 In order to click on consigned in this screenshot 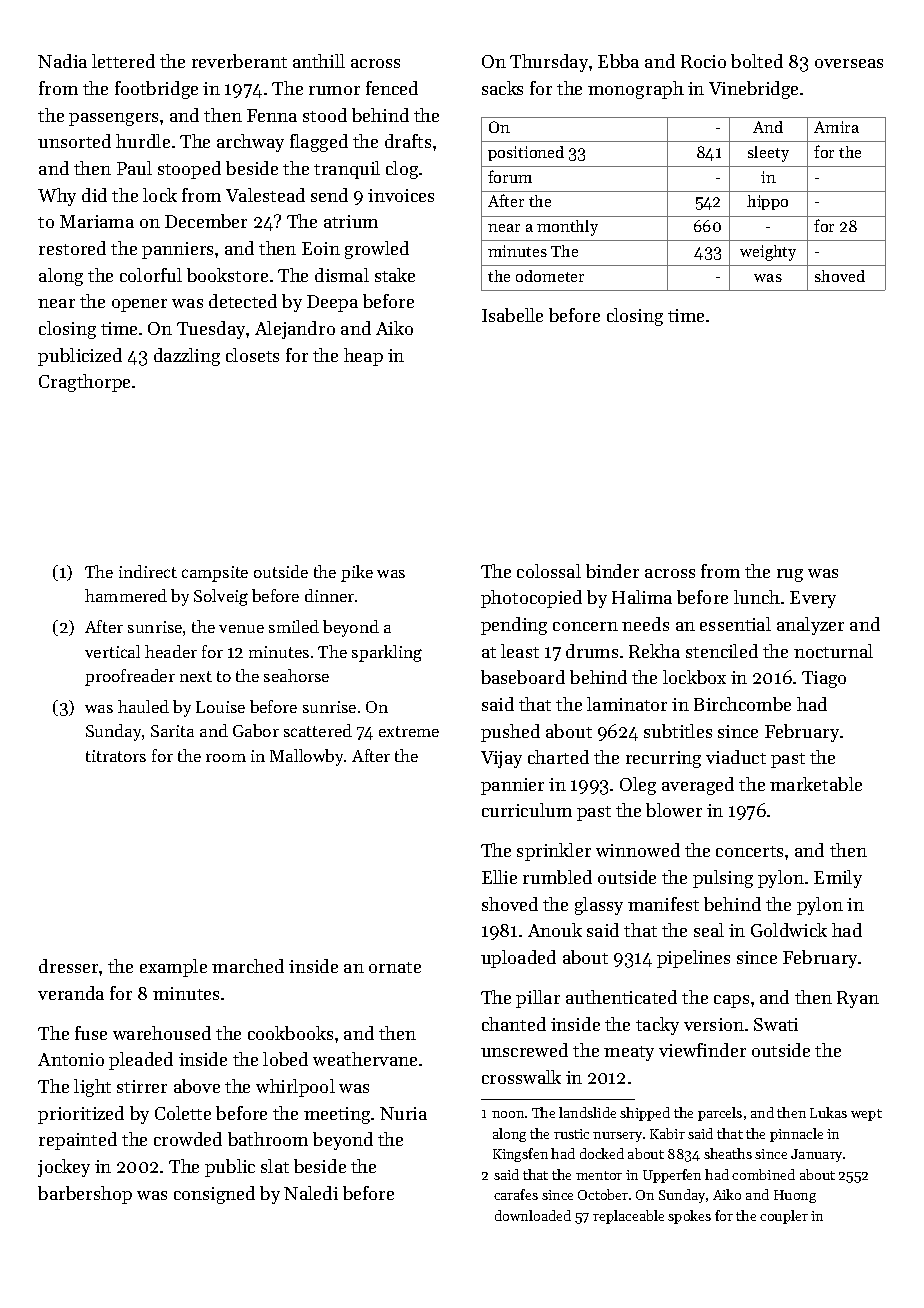, I will do `click(214, 1195)`.
